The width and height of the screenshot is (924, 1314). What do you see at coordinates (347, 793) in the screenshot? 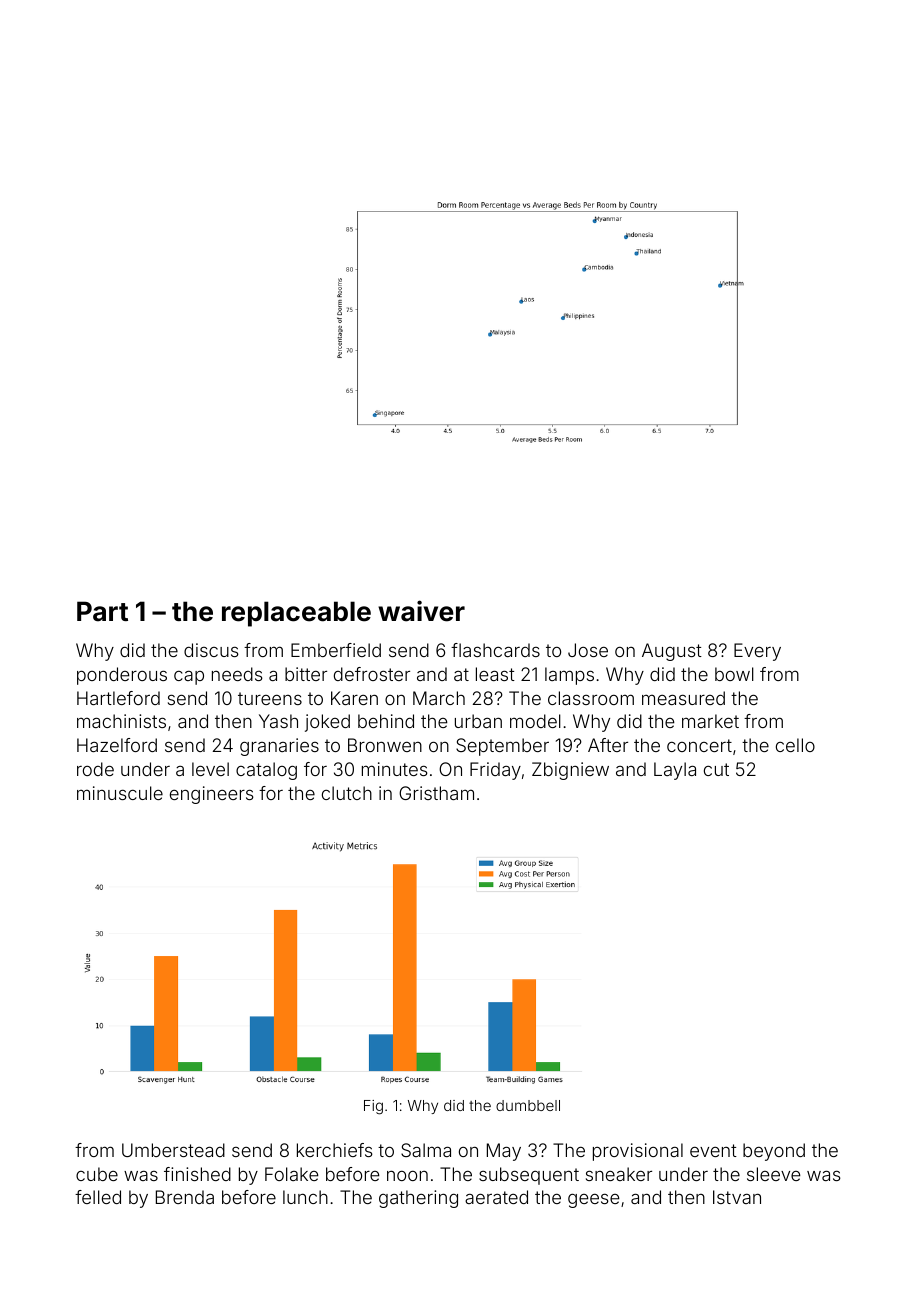
I see `clutch` at bounding box center [347, 793].
